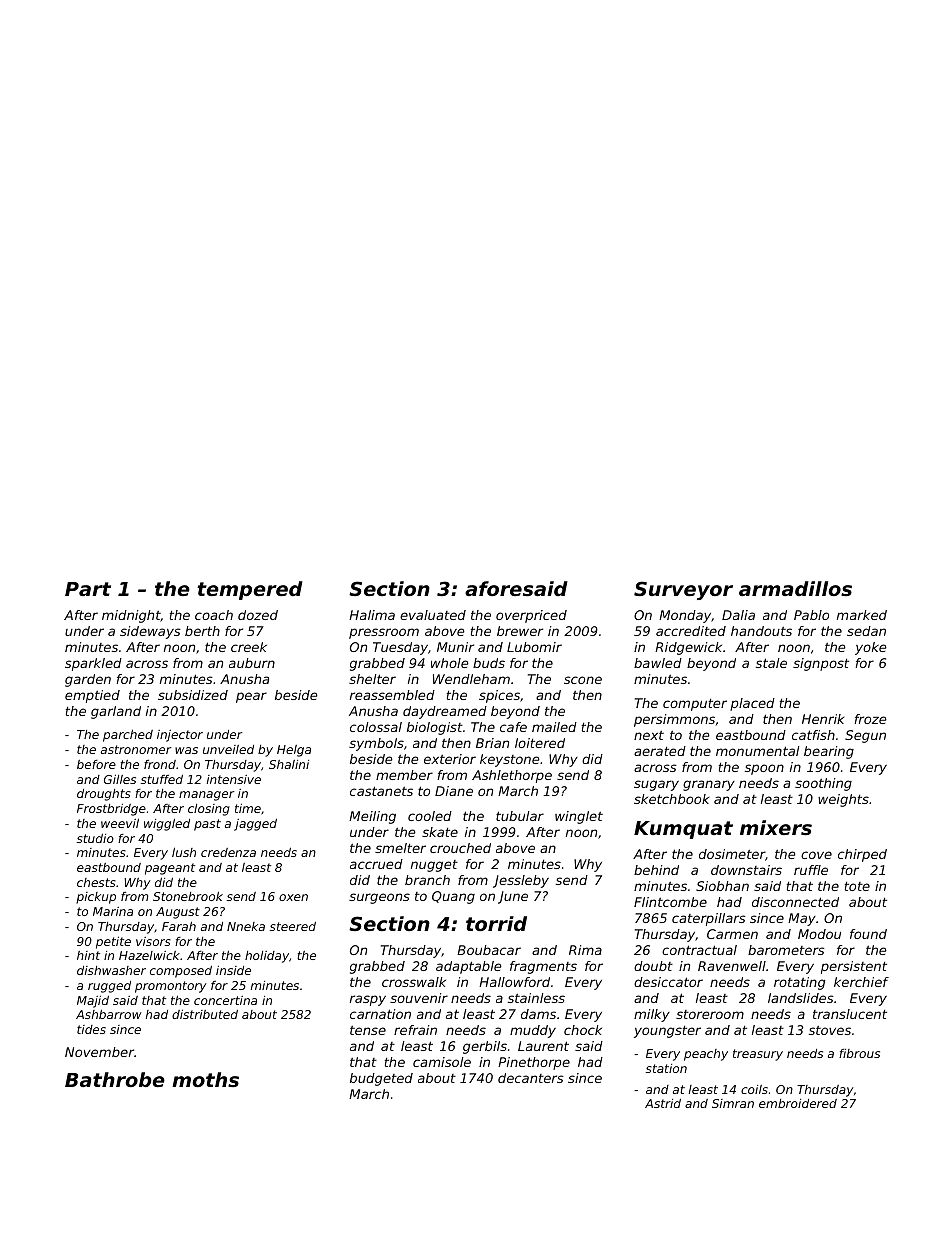 The image size is (952, 1233). Describe the element at coordinates (811, 870) in the image. I see `ruffle` at that location.
